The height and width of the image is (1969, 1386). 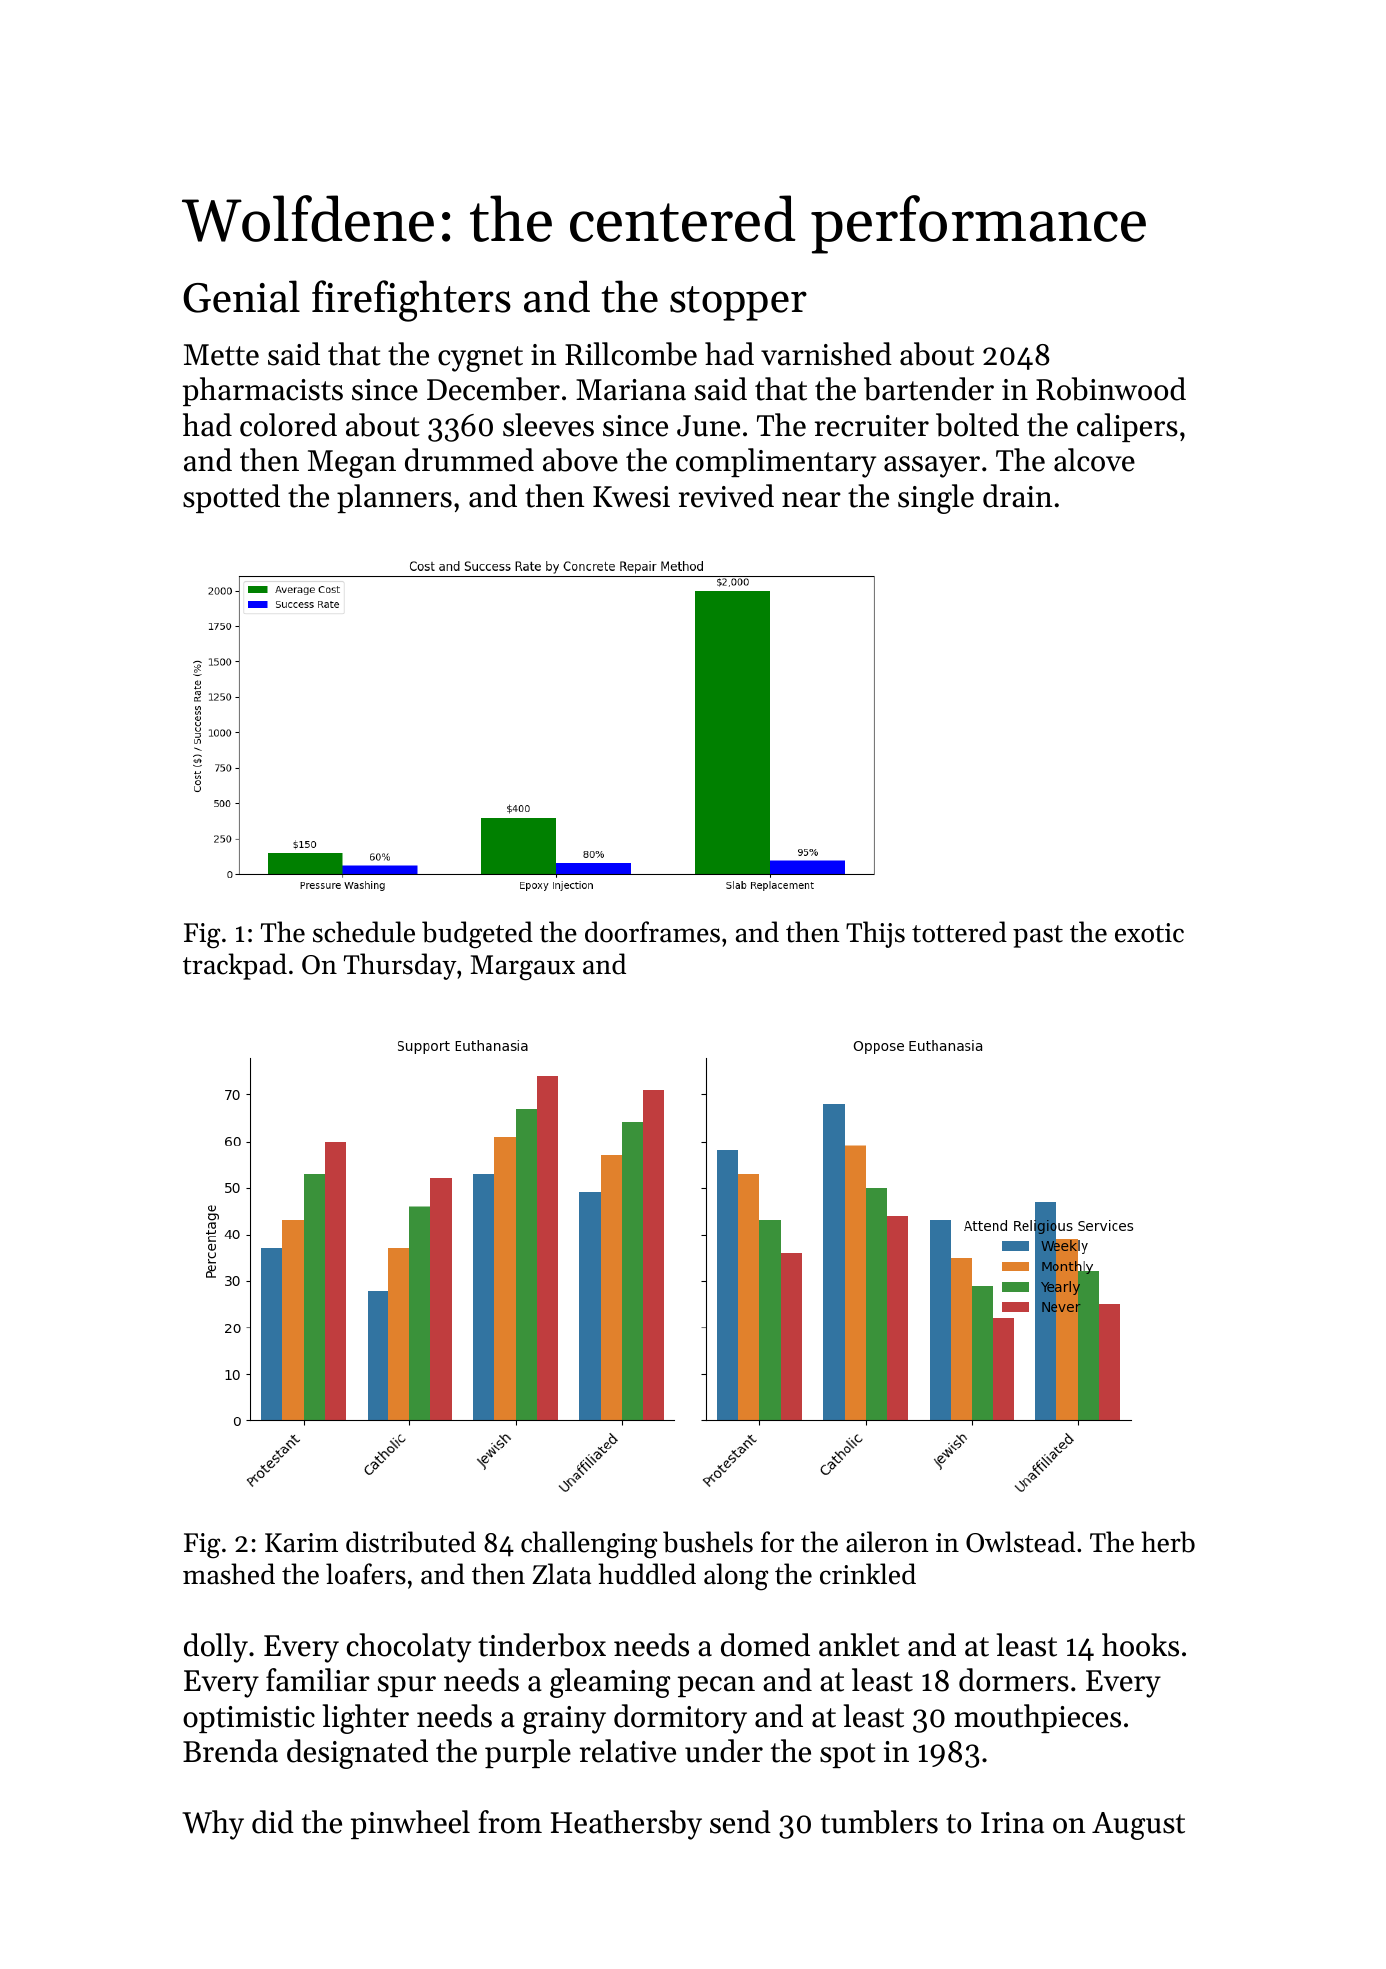 I want to click on past, so click(x=1038, y=936).
